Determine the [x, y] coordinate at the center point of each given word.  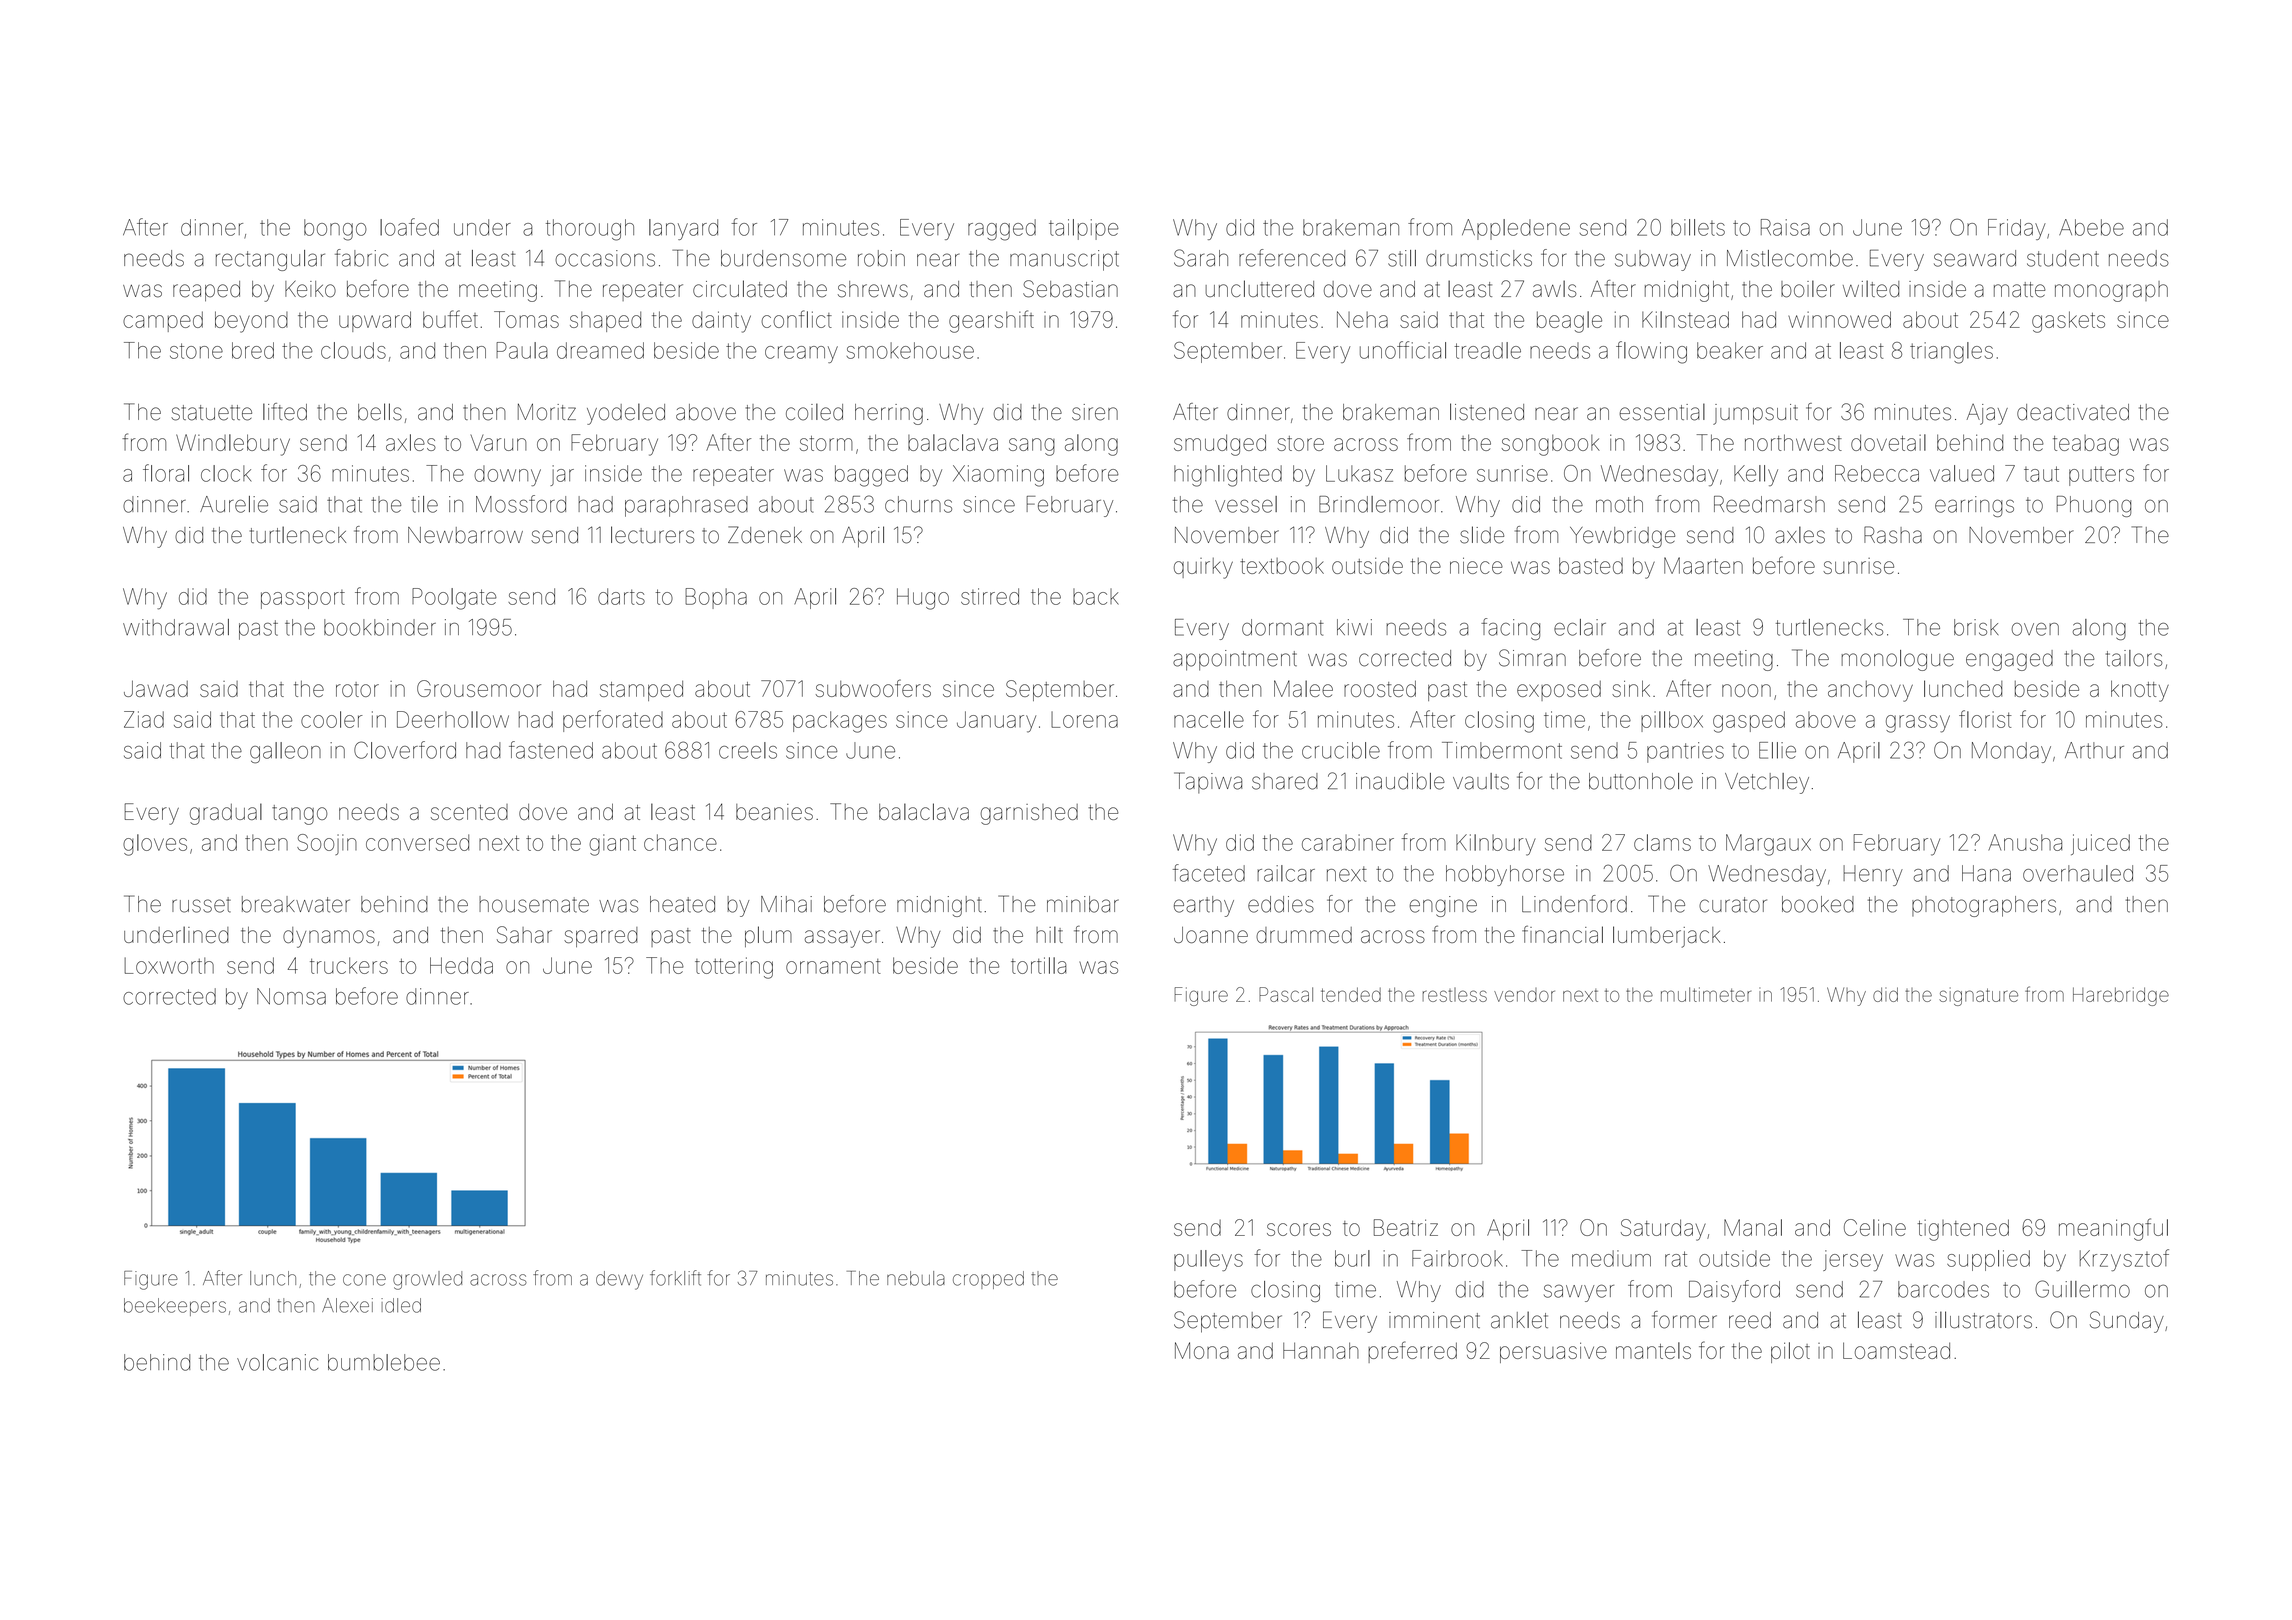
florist [1985, 719]
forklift [675, 1278]
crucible [1341, 750]
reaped [206, 291]
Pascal [1286, 994]
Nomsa [291, 996]
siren [1095, 412]
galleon [285, 753]
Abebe [2091, 227]
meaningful [2113, 1229]
